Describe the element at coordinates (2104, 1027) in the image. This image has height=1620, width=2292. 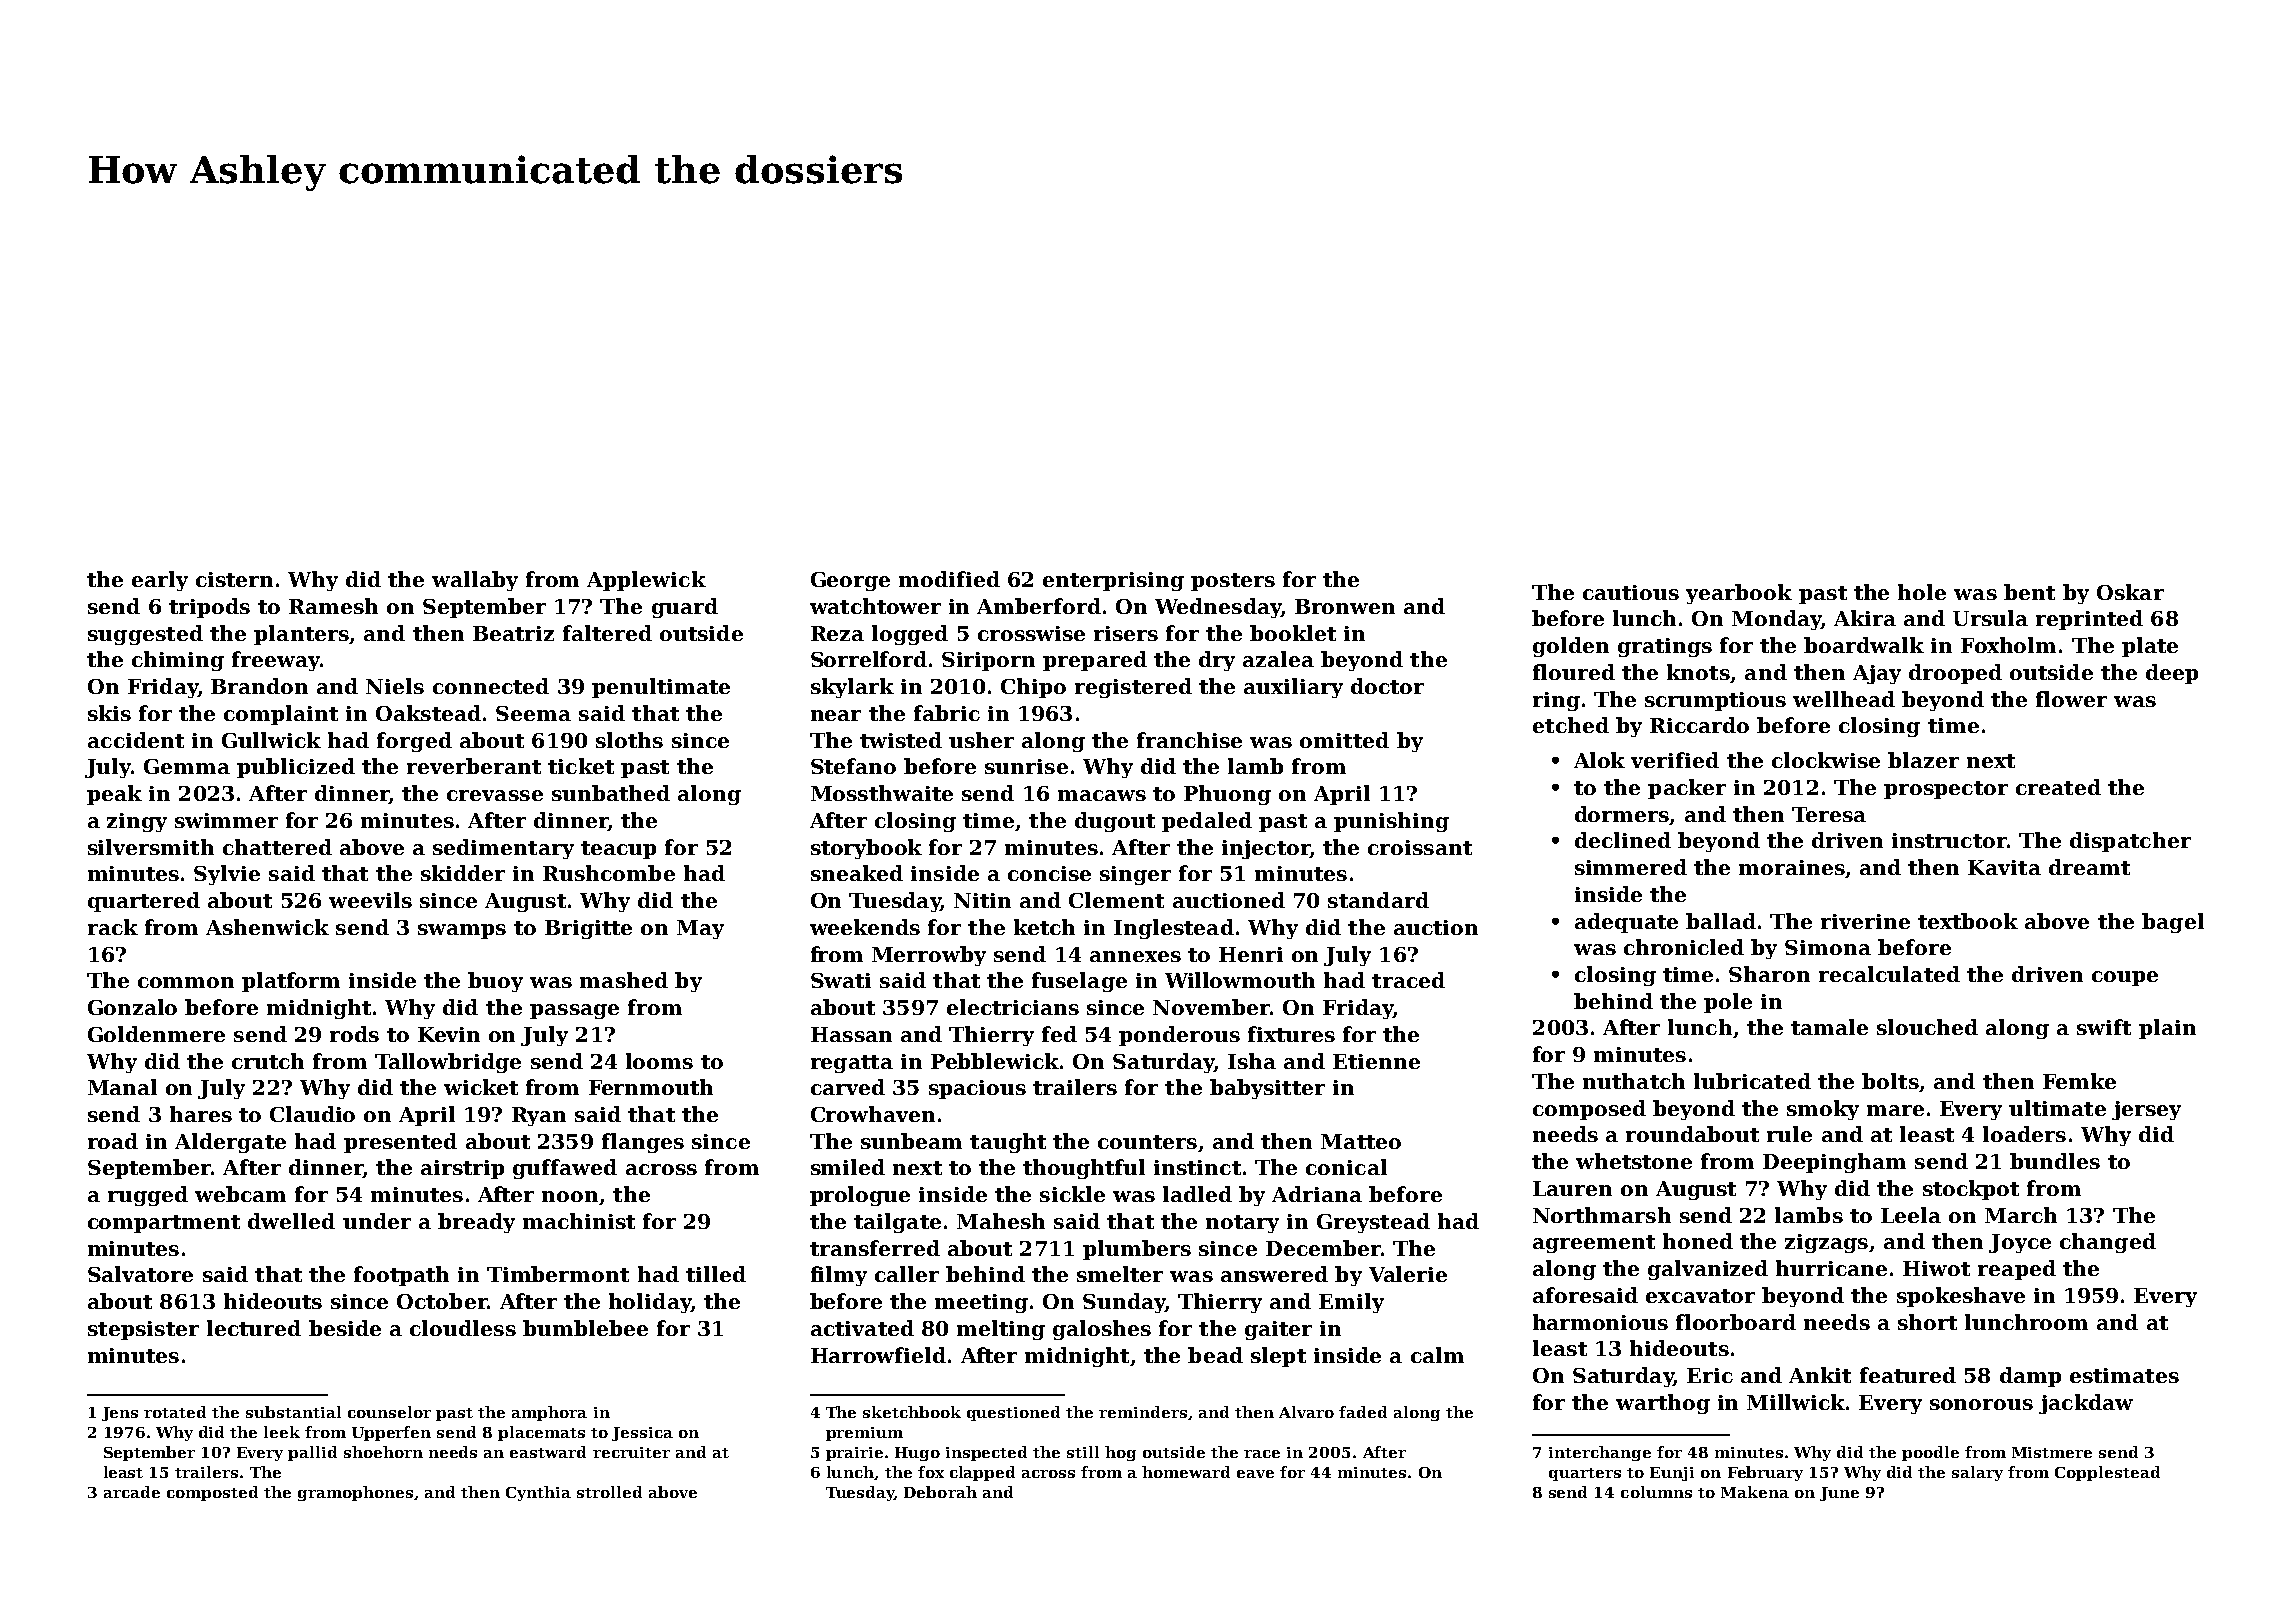
I see `swift` at that location.
